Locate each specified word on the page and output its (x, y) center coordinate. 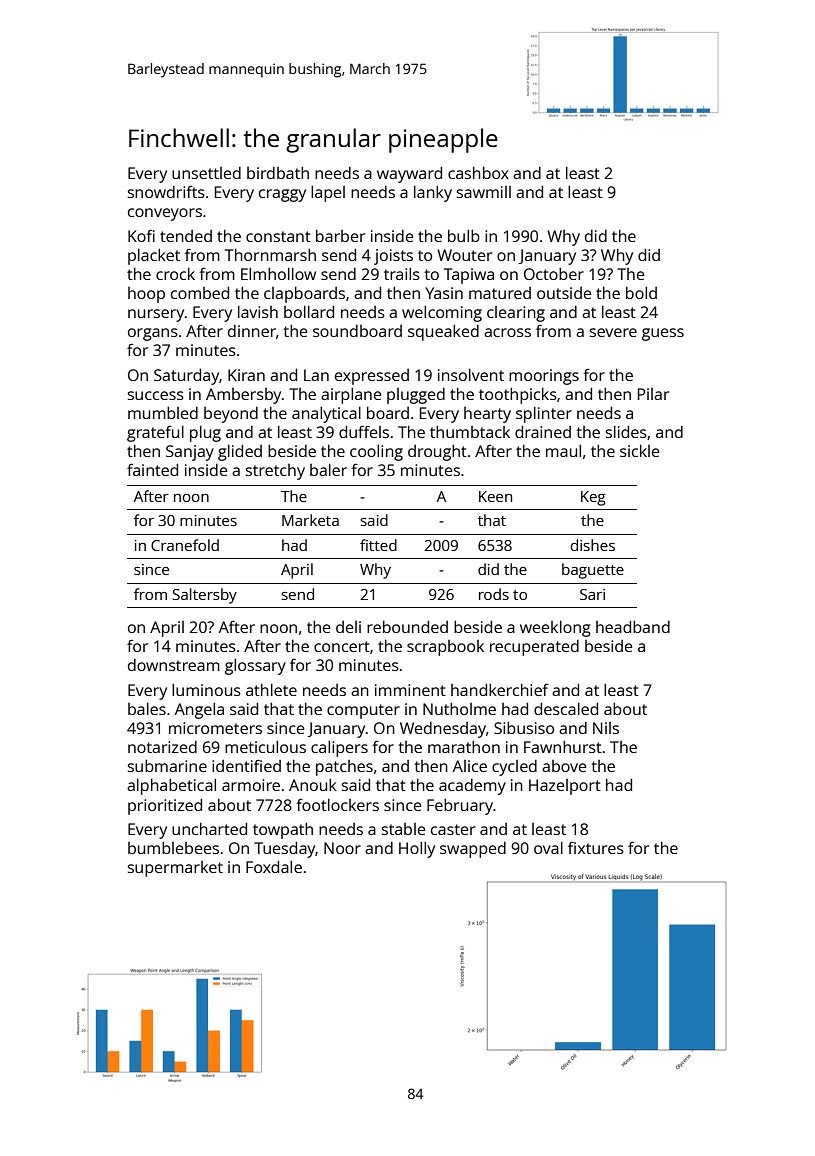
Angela (199, 710)
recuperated (534, 648)
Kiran (246, 375)
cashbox (478, 172)
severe (613, 332)
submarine (167, 765)
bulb (464, 235)
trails (402, 273)
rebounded (407, 626)
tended (186, 236)
